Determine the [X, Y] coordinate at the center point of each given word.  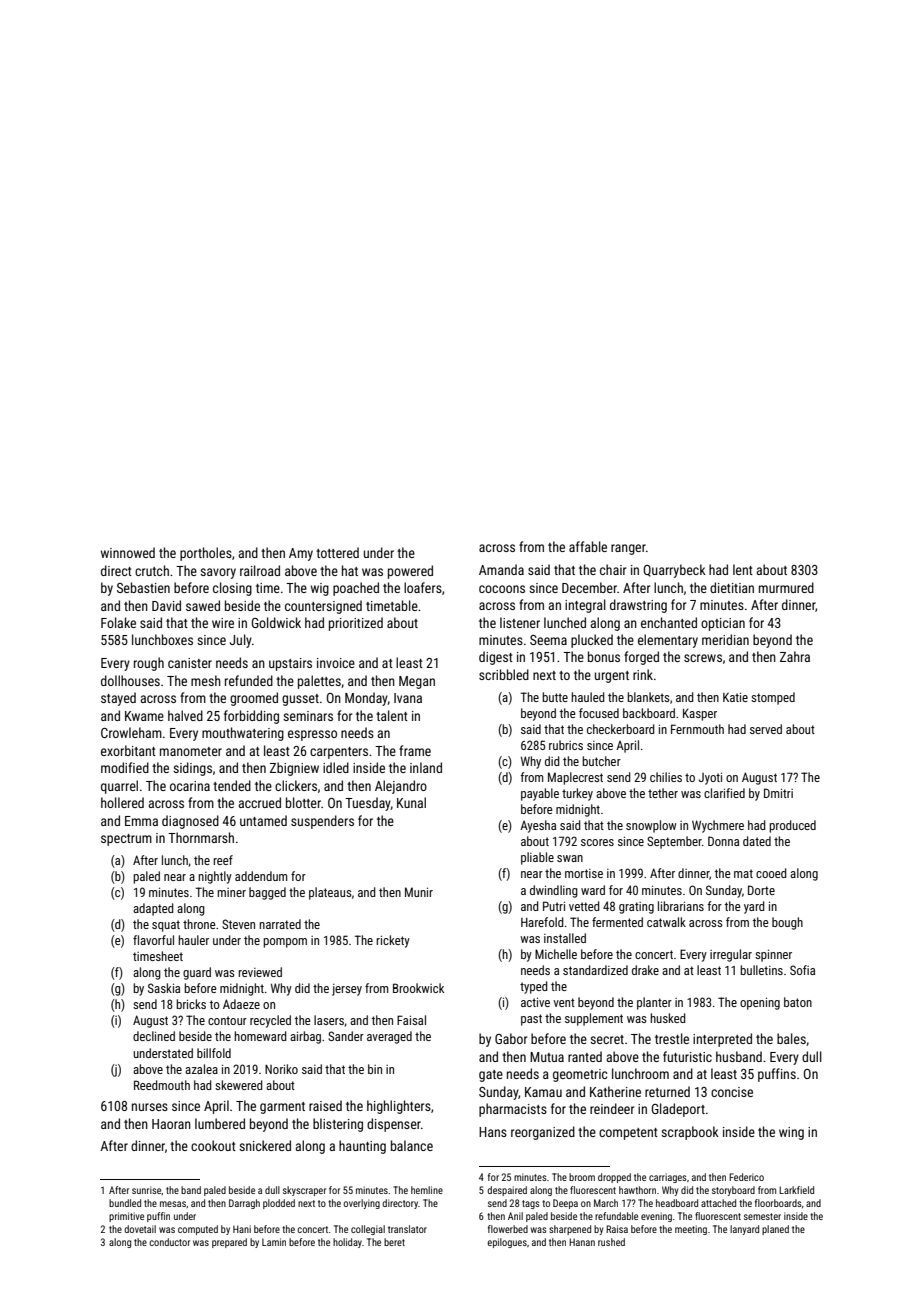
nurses [150, 1107]
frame [415, 750]
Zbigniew [294, 769]
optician [723, 624]
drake [645, 970]
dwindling [554, 891]
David [166, 605]
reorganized [543, 1133]
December [589, 587]
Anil [515, 1216]
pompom [285, 943]
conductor [169, 1242]
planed [775, 1230]
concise [732, 1092]
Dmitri [778, 793]
